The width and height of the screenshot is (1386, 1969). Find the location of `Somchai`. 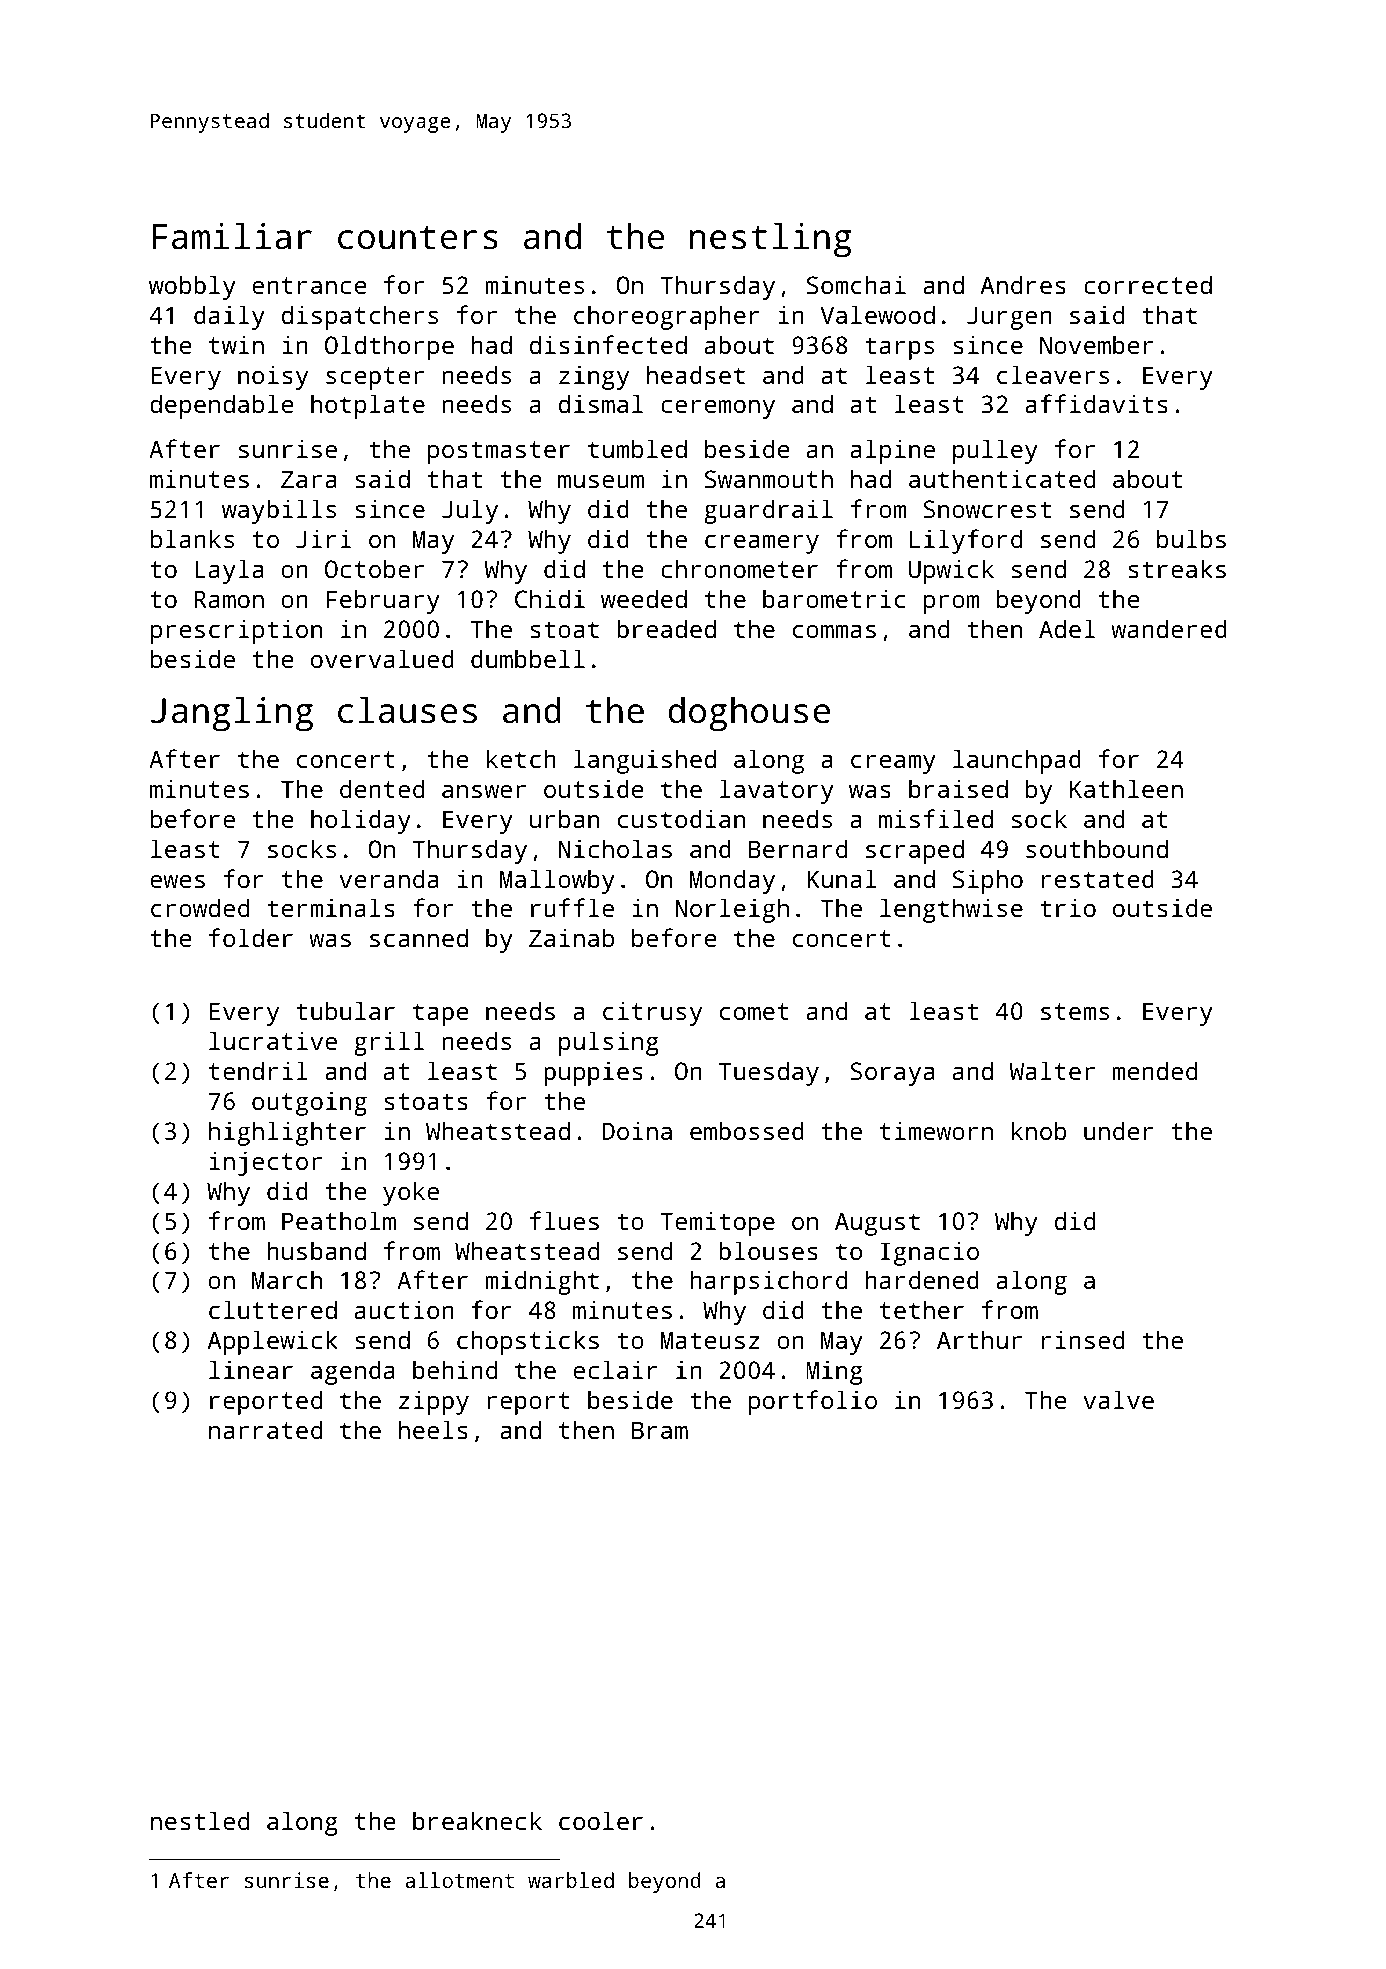

Somchai is located at coordinates (856, 284).
